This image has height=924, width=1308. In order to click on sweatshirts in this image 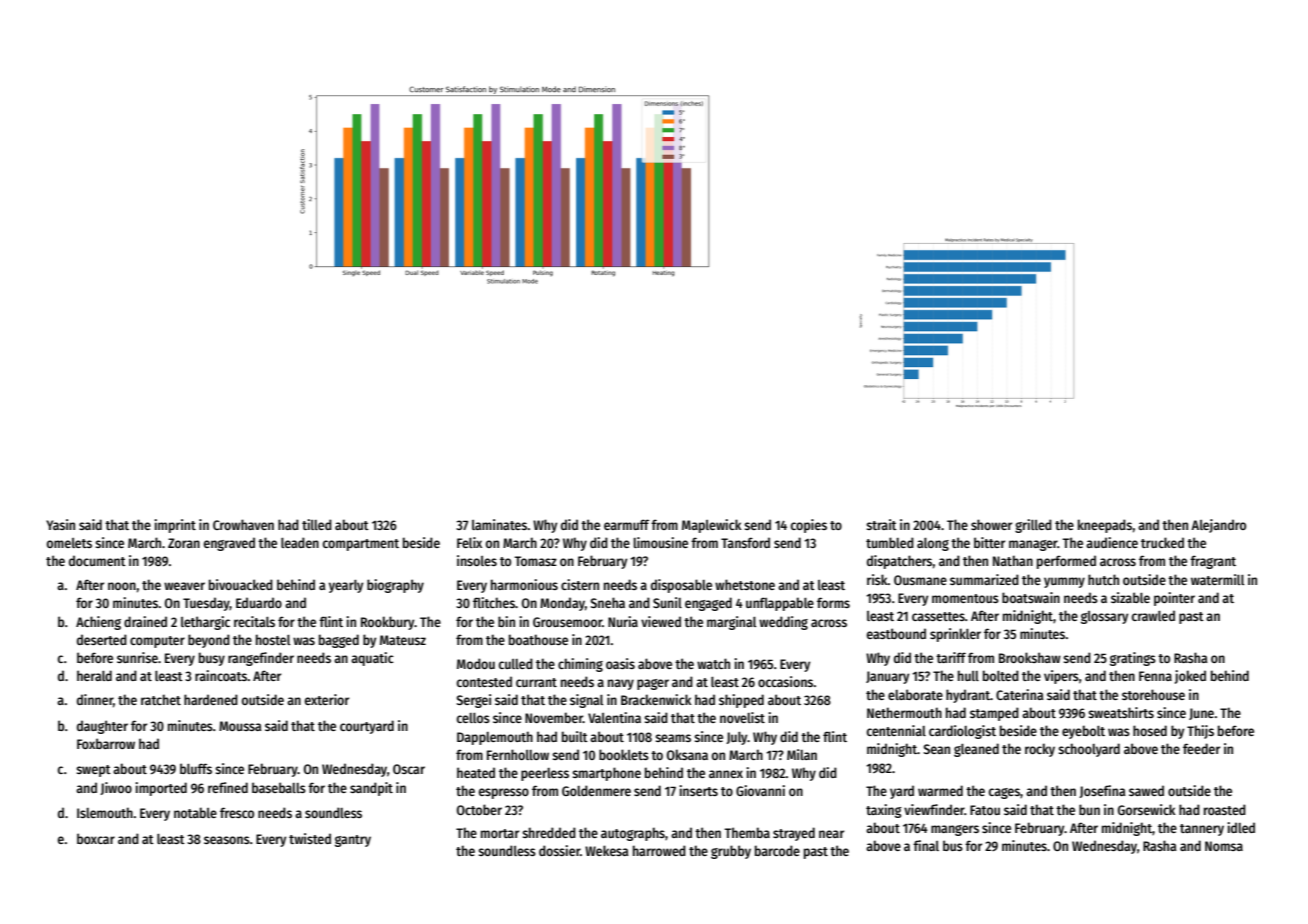, I will do `click(1121, 712)`.
